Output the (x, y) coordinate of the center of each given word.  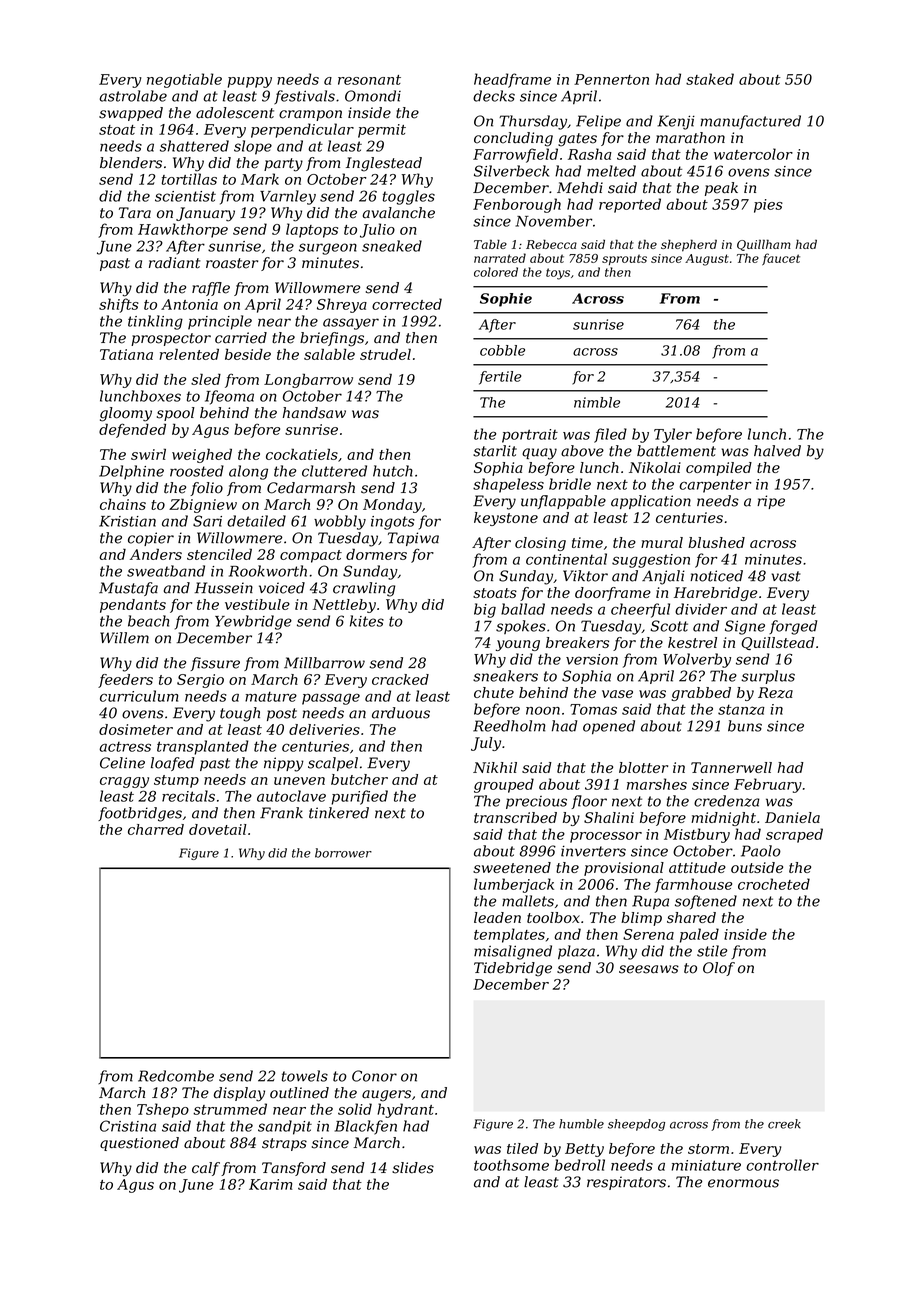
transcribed (515, 817)
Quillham (764, 245)
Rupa (650, 902)
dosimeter (136, 729)
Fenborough (517, 205)
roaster (232, 263)
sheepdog (636, 1125)
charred (156, 829)
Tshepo (163, 1110)
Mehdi (580, 188)
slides (413, 1168)
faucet (781, 259)
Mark (260, 179)
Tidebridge (513, 969)
